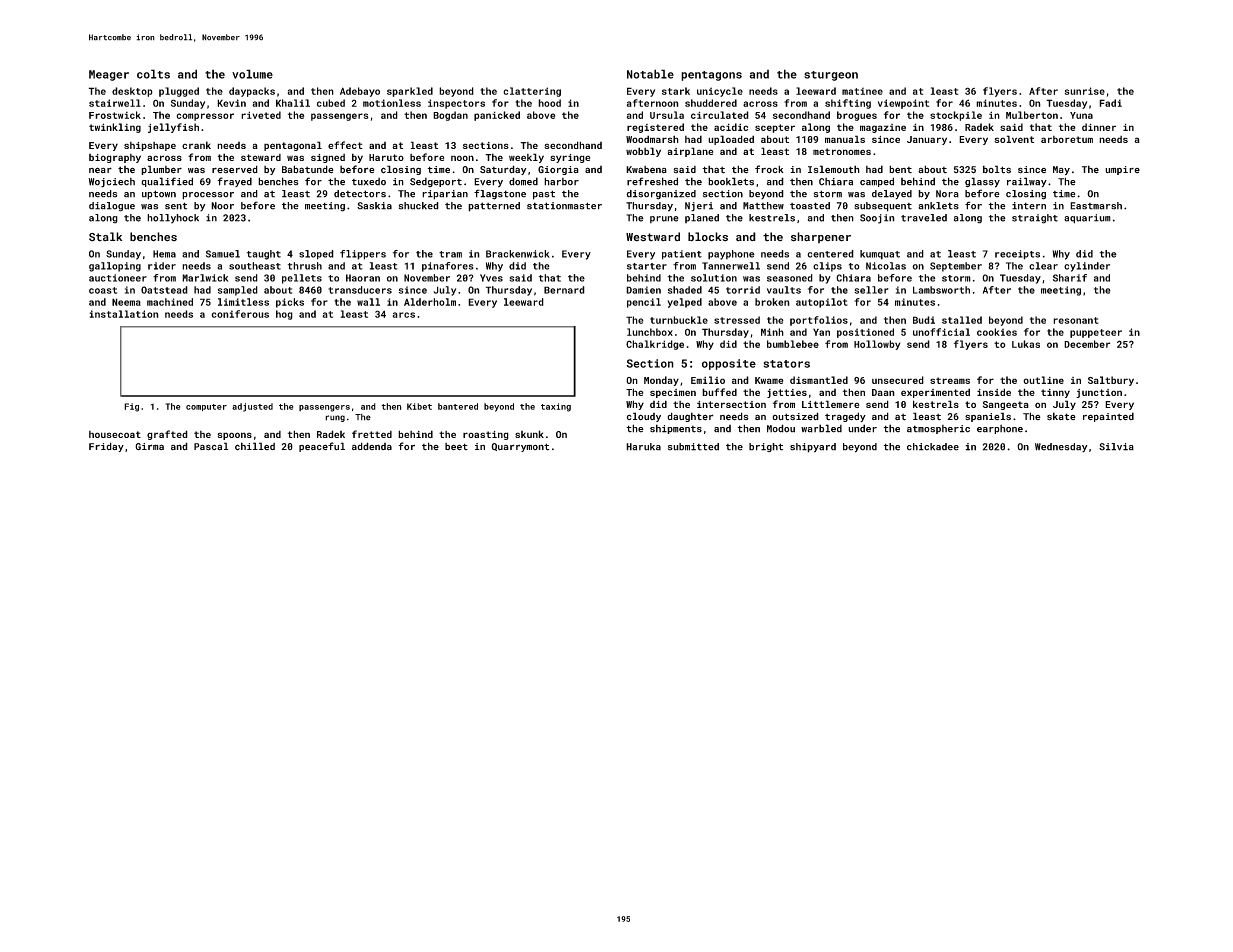 The height and width of the screenshot is (952, 1233). Describe the element at coordinates (322, 447) in the screenshot. I see `peaceful` at that location.
